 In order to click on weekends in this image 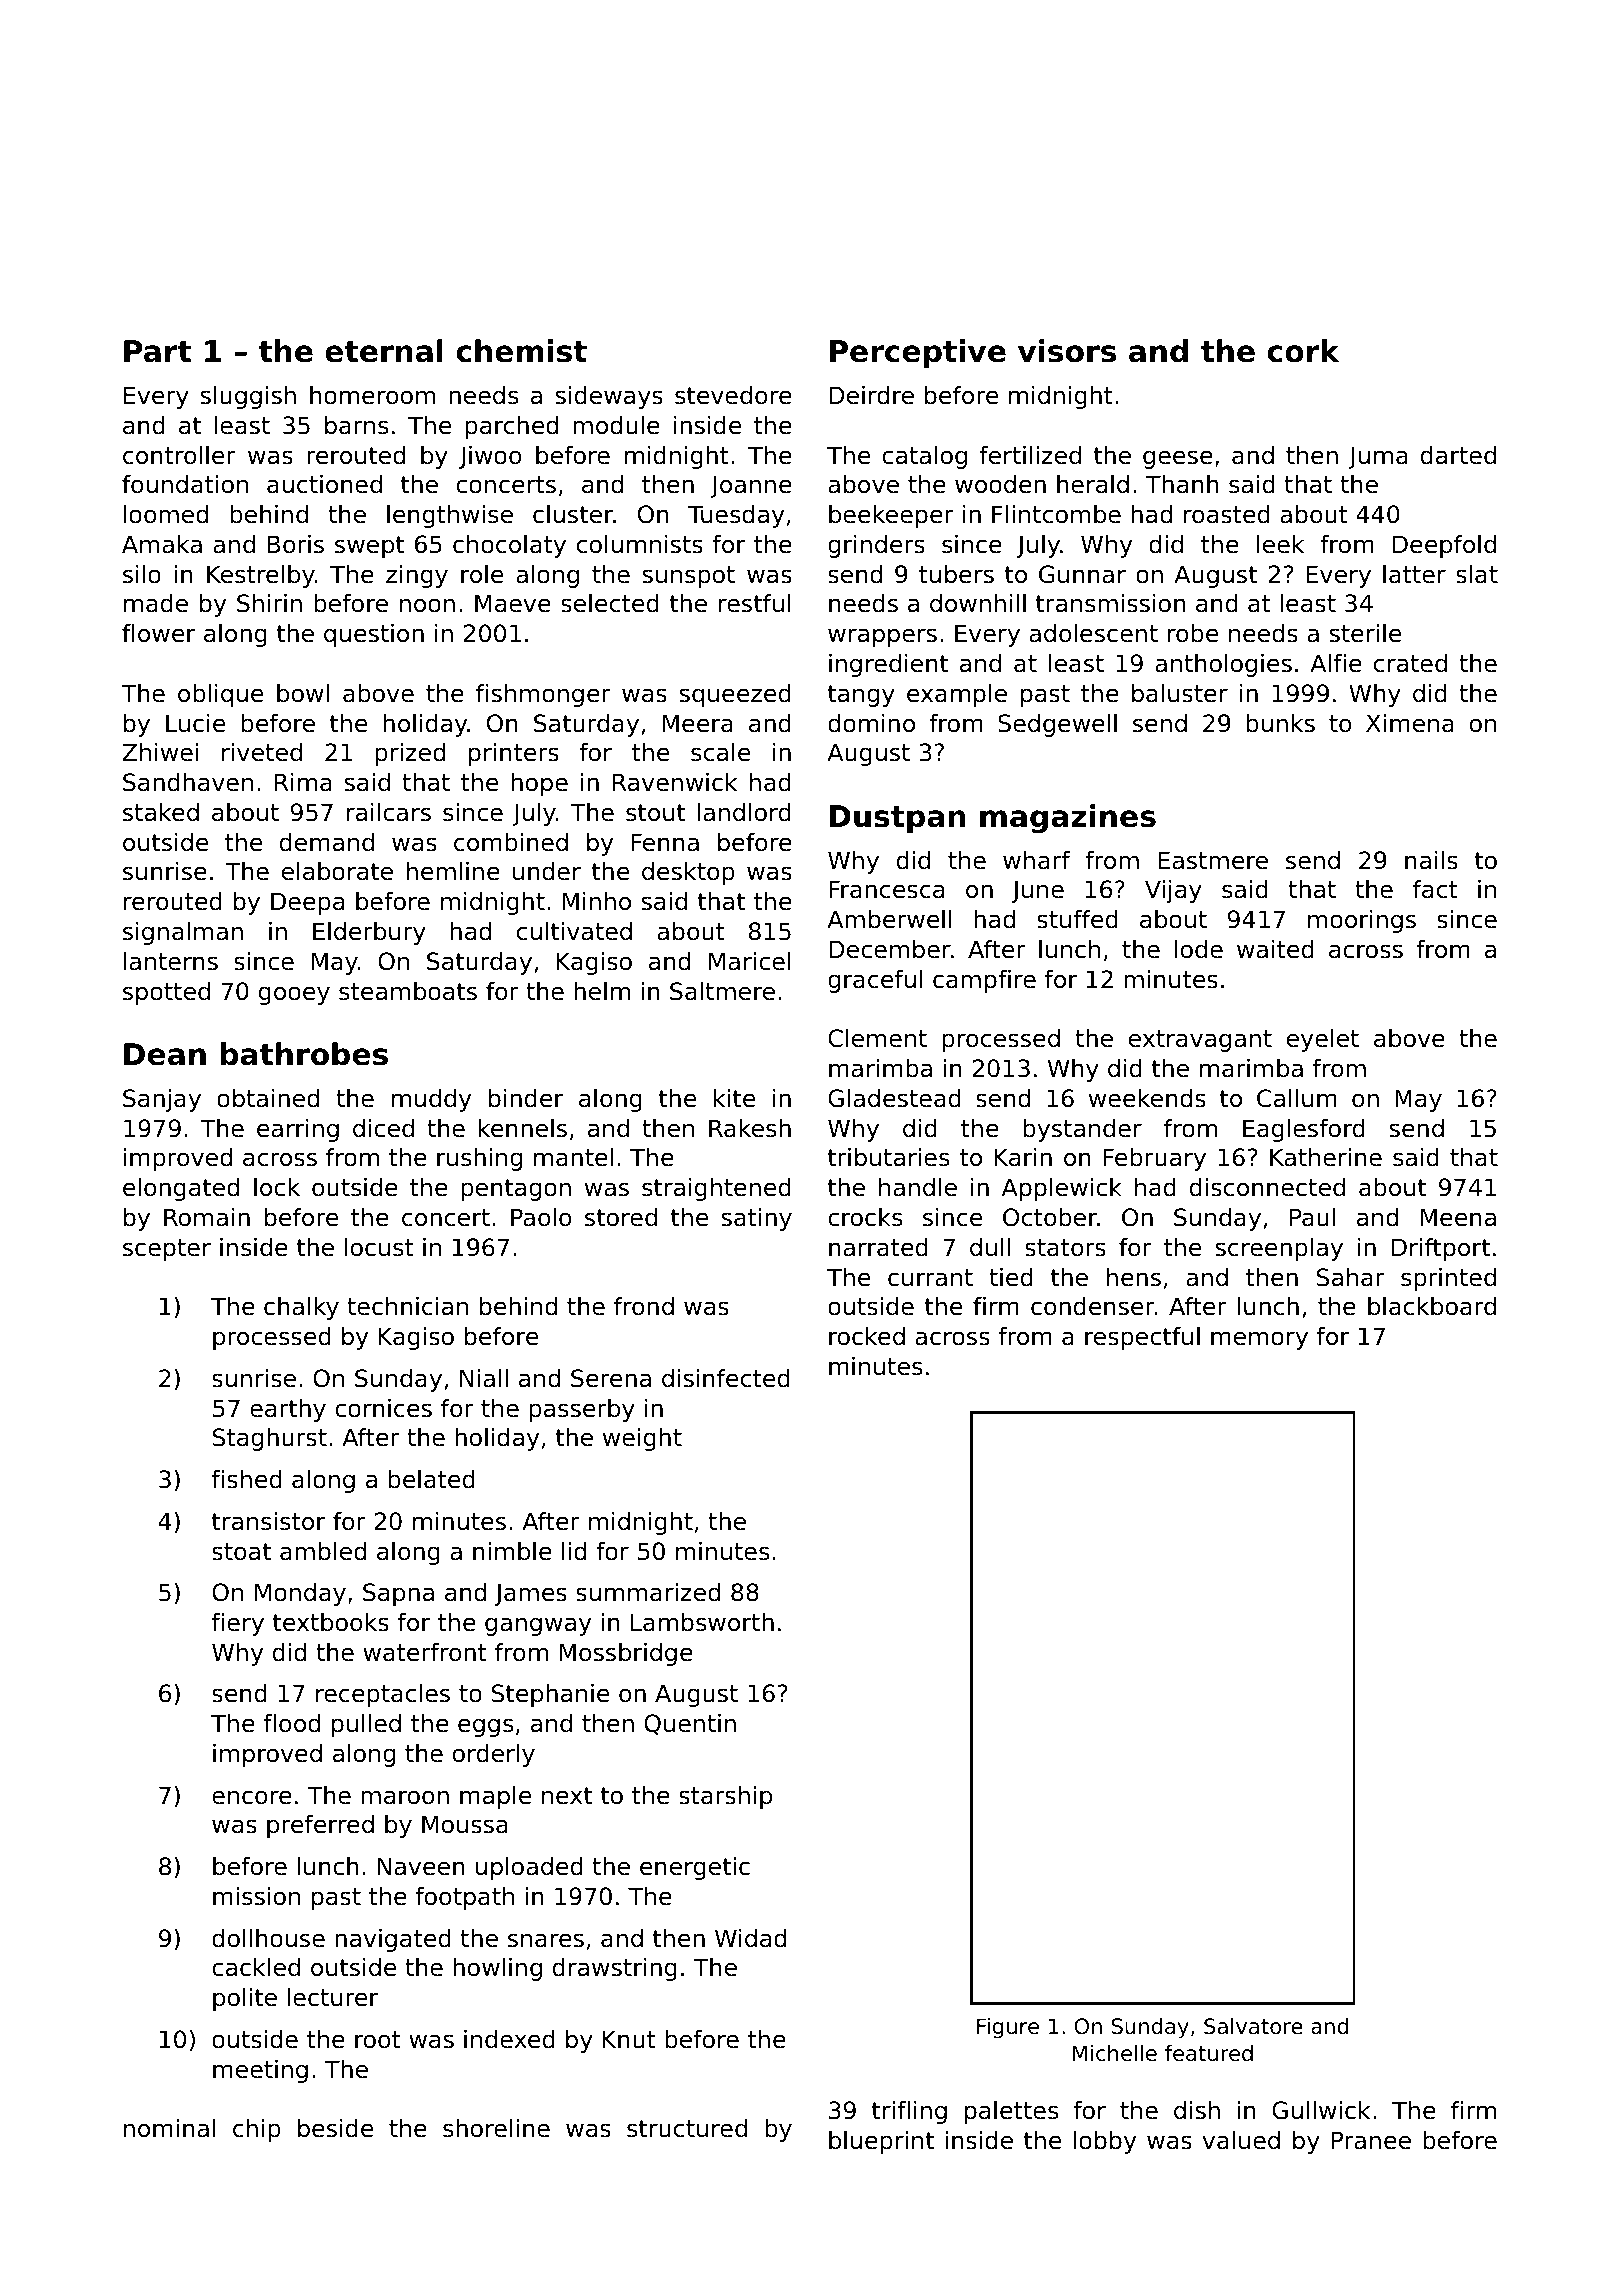, I will do `click(1147, 1098)`.
